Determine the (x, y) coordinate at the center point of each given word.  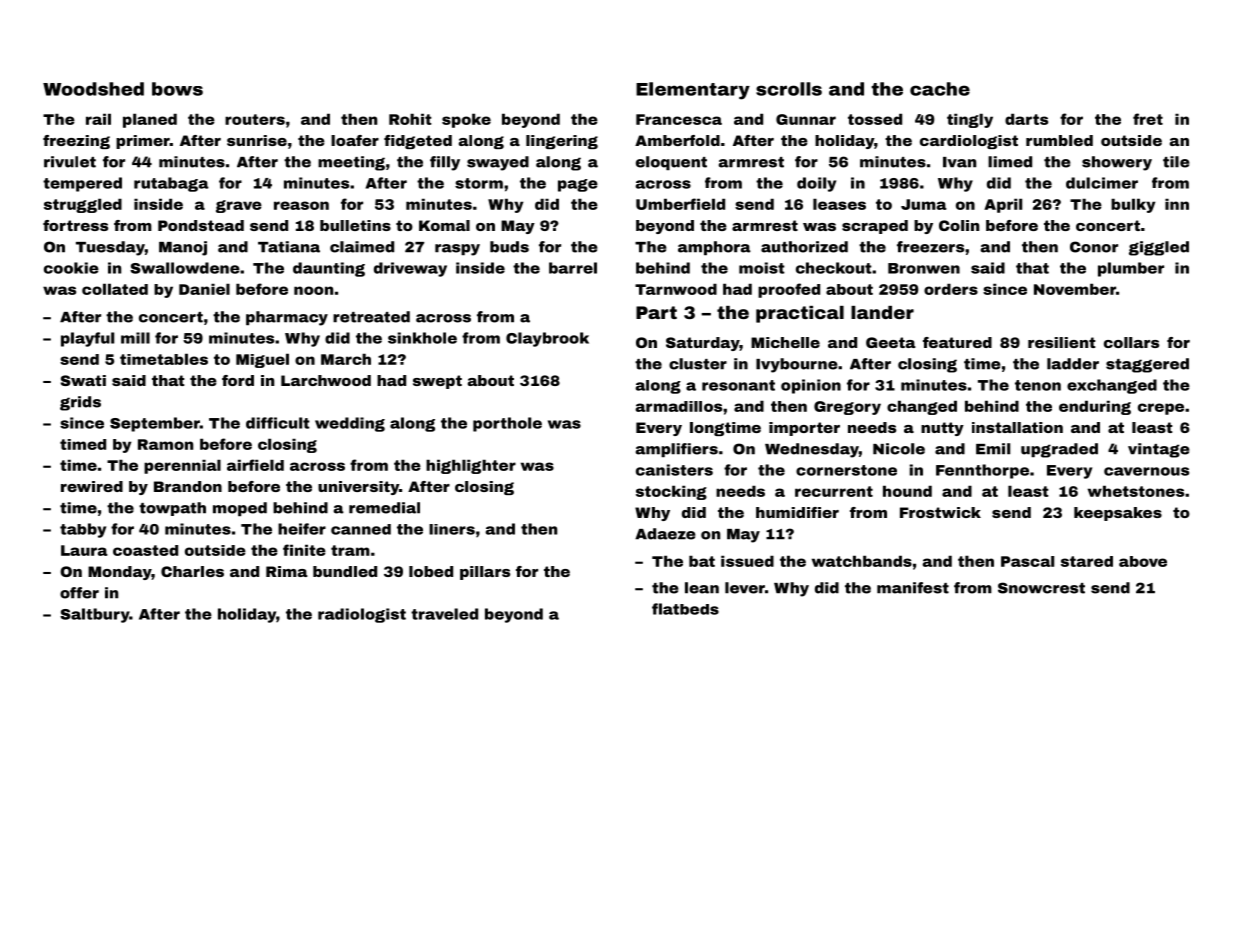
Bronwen (924, 268)
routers (255, 119)
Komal (444, 225)
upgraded (1059, 450)
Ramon (165, 444)
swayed (498, 163)
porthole (507, 424)
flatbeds (685, 609)
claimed (362, 247)
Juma (924, 204)
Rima (287, 571)
